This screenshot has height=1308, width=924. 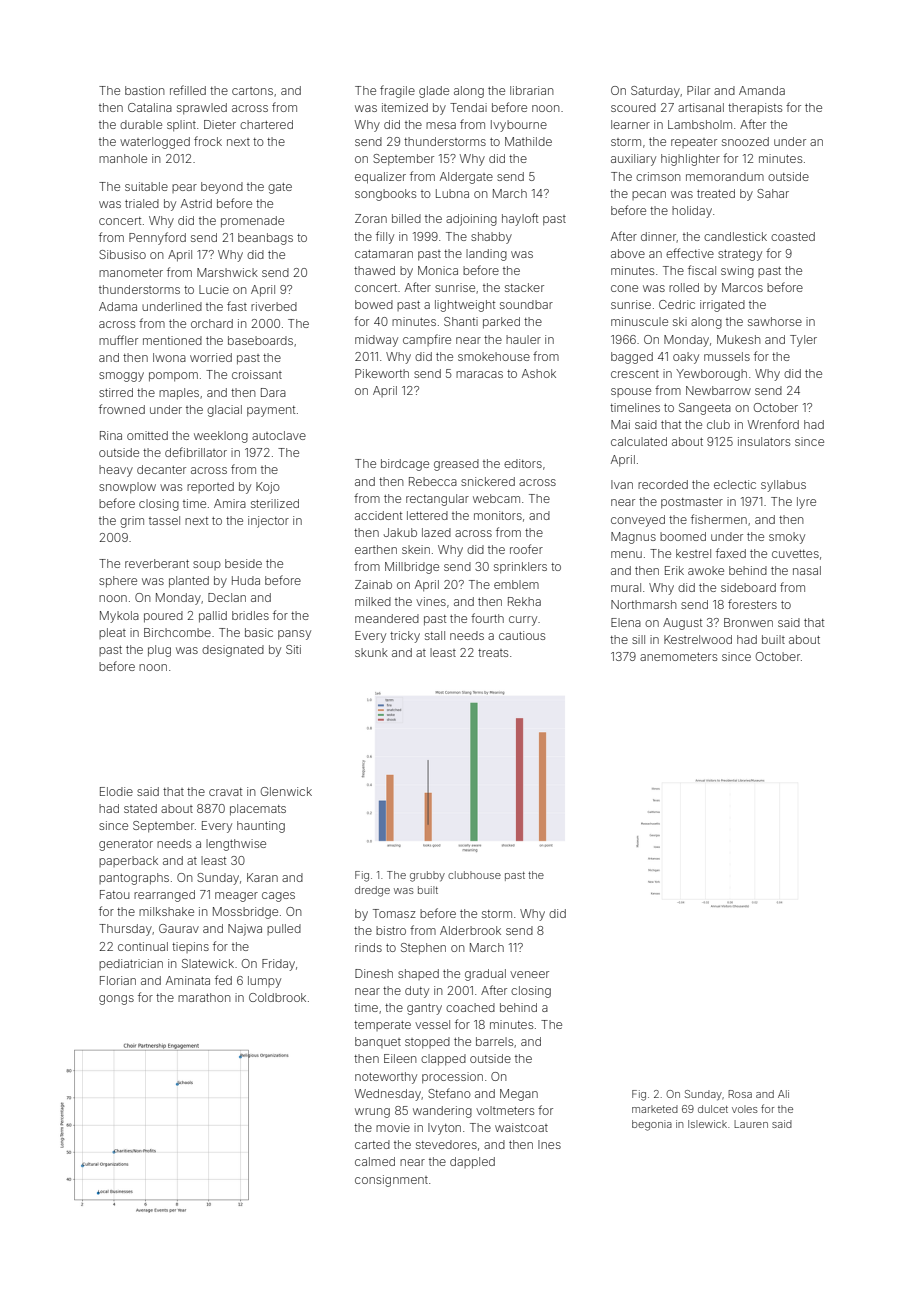 I want to click on voles, so click(x=745, y=1109).
